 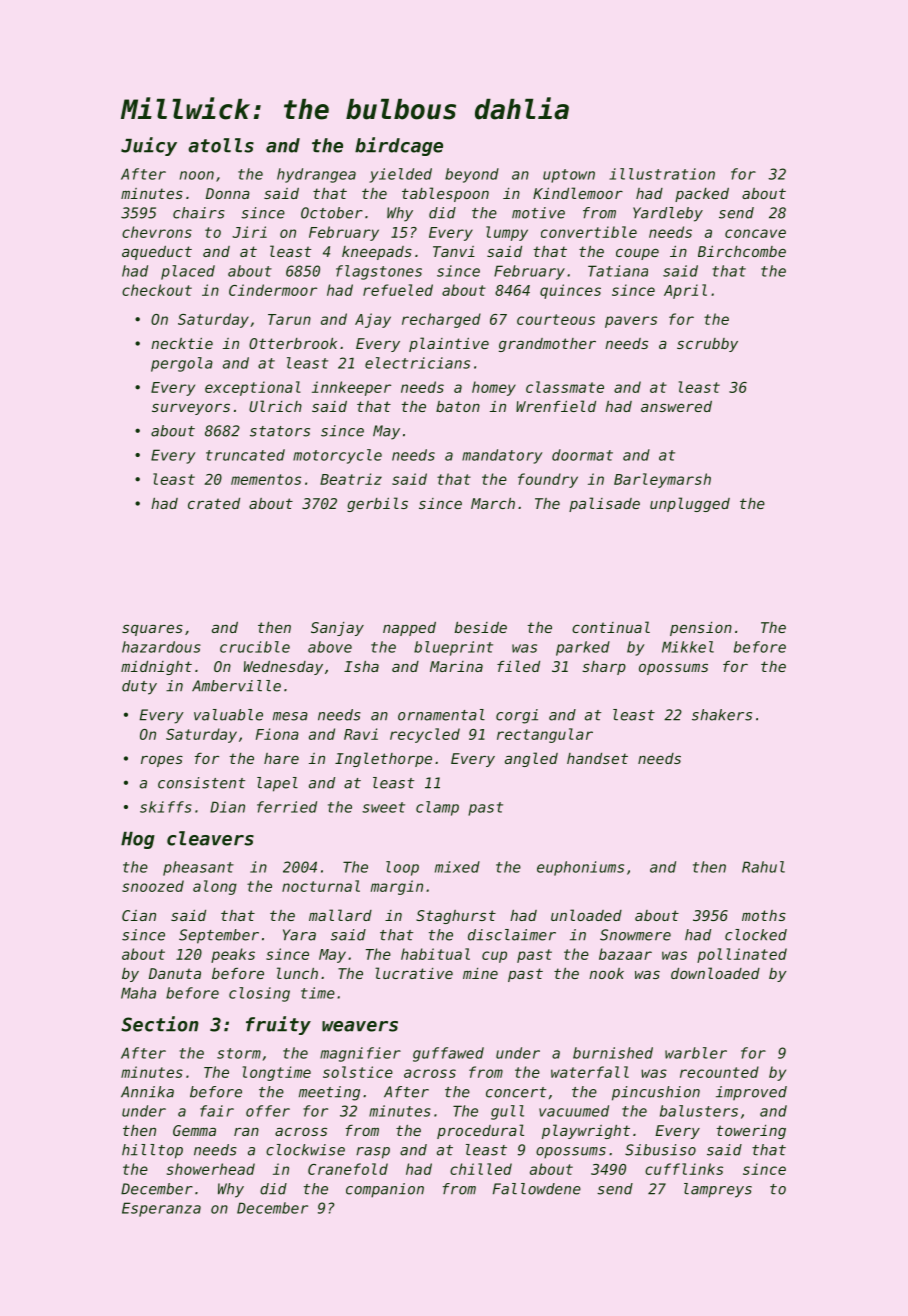 I want to click on along, so click(x=215, y=887).
